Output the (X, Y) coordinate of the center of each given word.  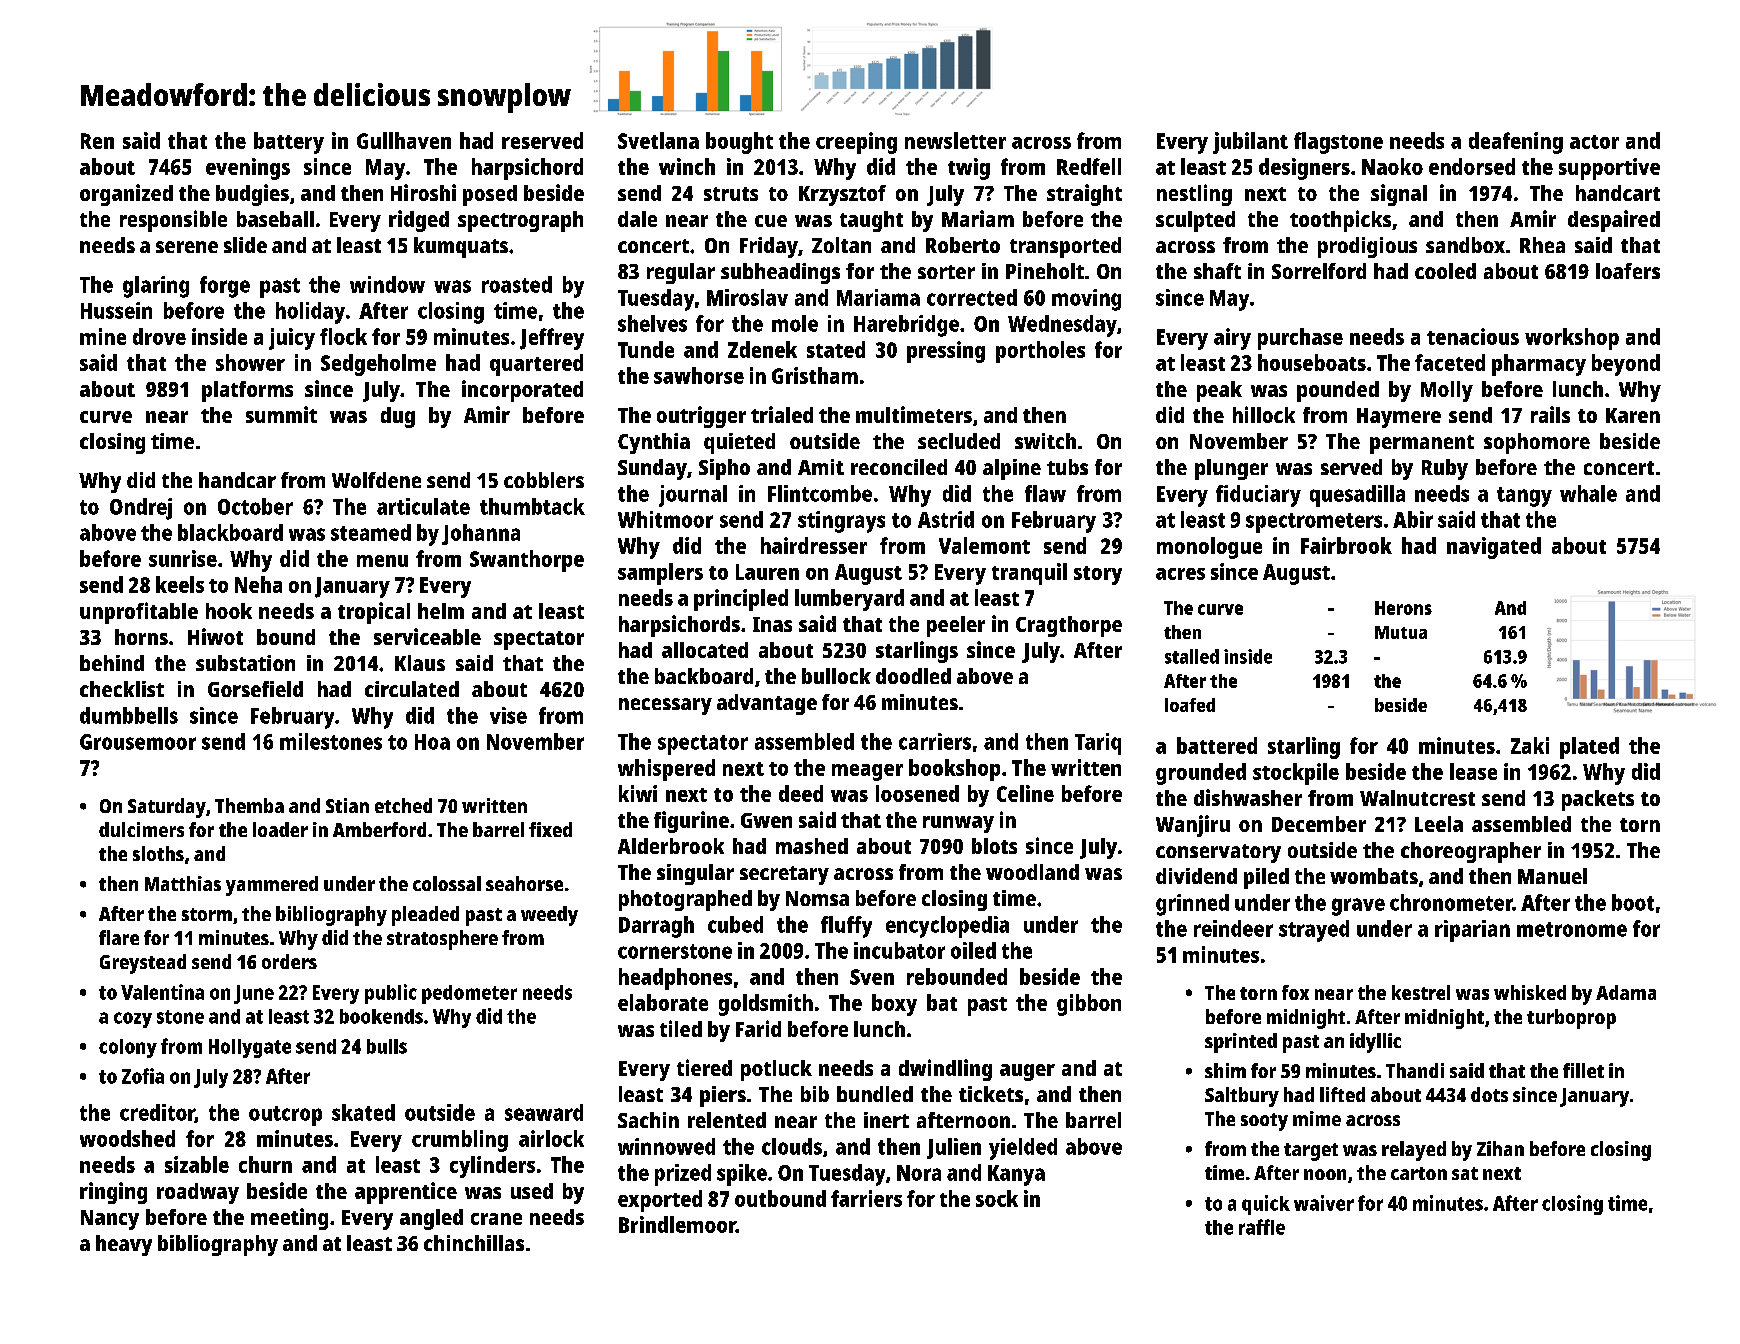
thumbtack (532, 506)
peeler (956, 626)
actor (1594, 142)
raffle (1262, 1227)
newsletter (955, 140)
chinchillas (474, 1243)
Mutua (1401, 632)
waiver (1324, 1203)
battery (289, 143)
